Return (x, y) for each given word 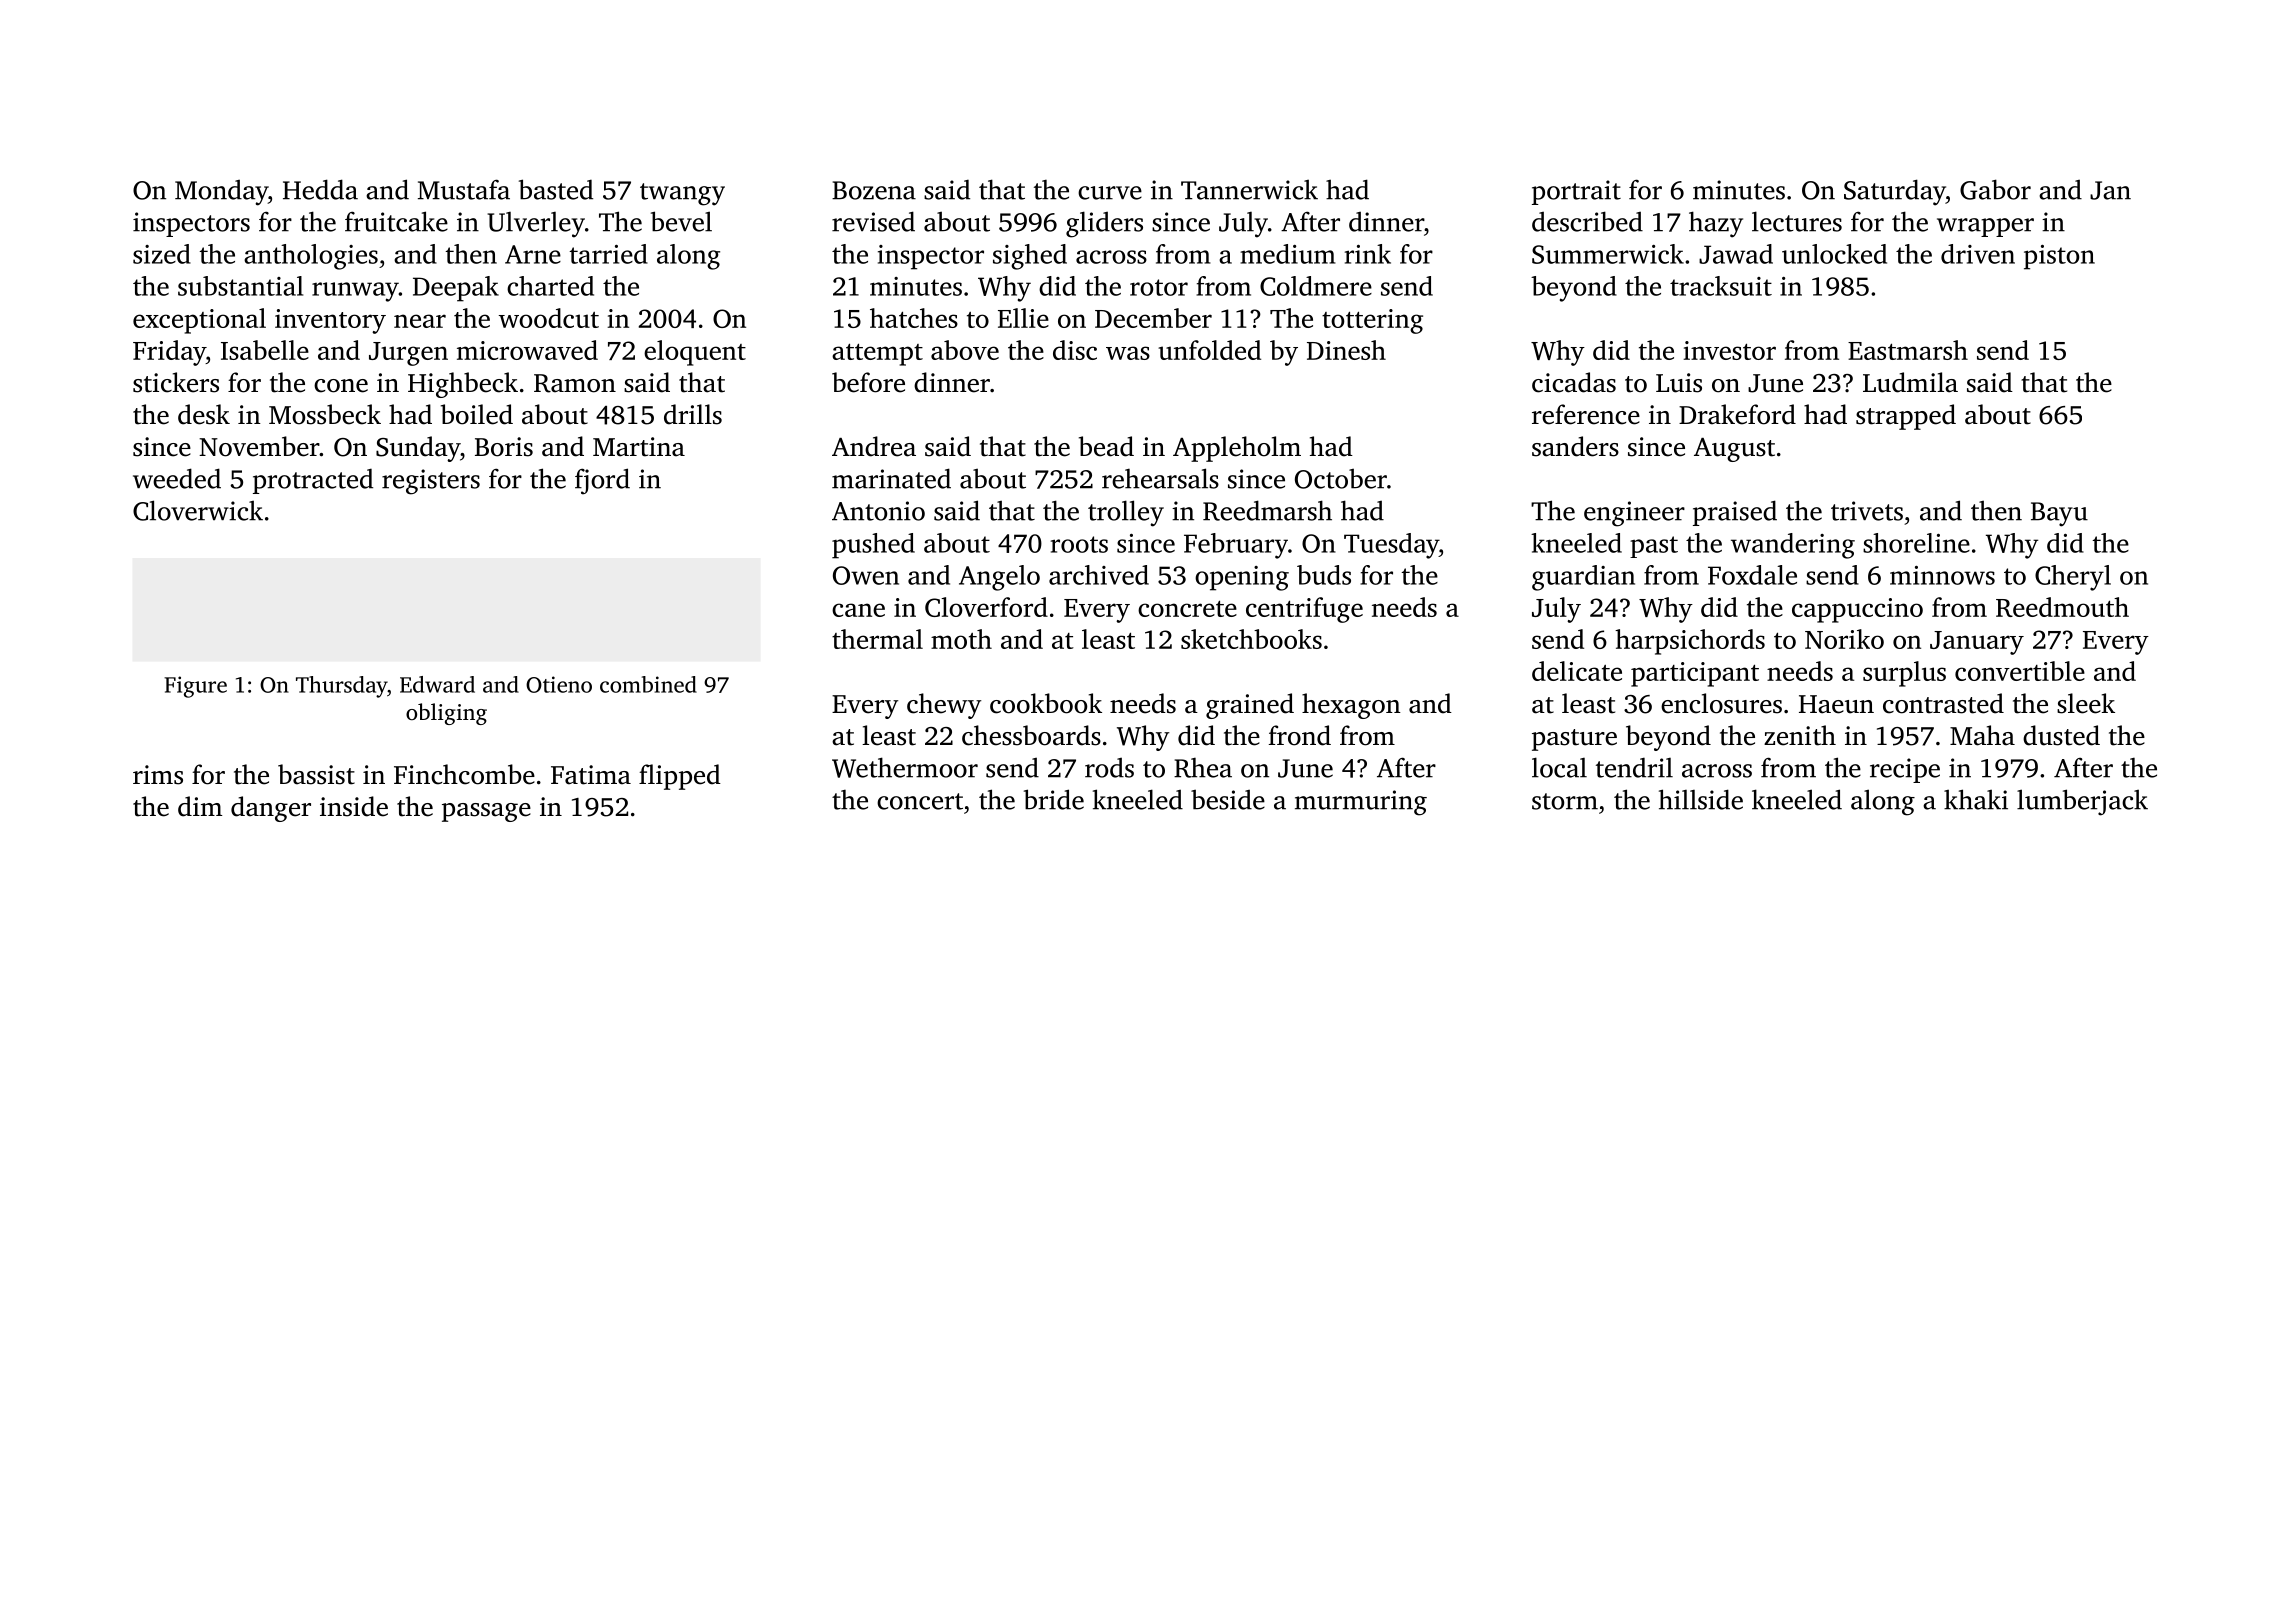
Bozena (874, 190)
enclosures (1721, 703)
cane (858, 610)
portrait (1576, 192)
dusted (2061, 735)
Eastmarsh (1908, 350)
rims (158, 775)
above (965, 350)
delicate (1577, 671)
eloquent (695, 353)
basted (556, 189)
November (259, 446)
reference (1586, 414)
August (1734, 450)
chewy (944, 706)
